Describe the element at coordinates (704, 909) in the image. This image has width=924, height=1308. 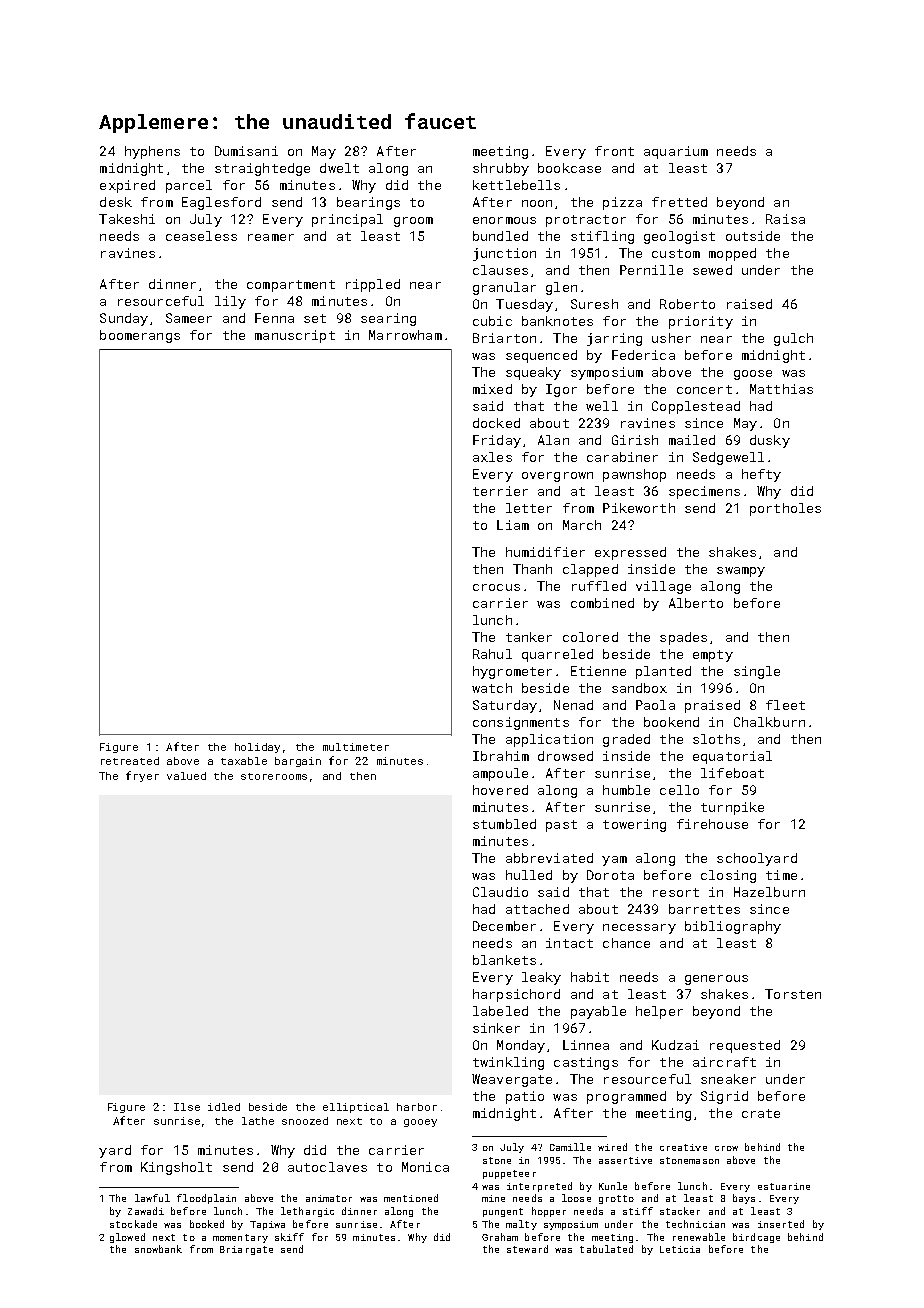
I see `barrettes` at that location.
